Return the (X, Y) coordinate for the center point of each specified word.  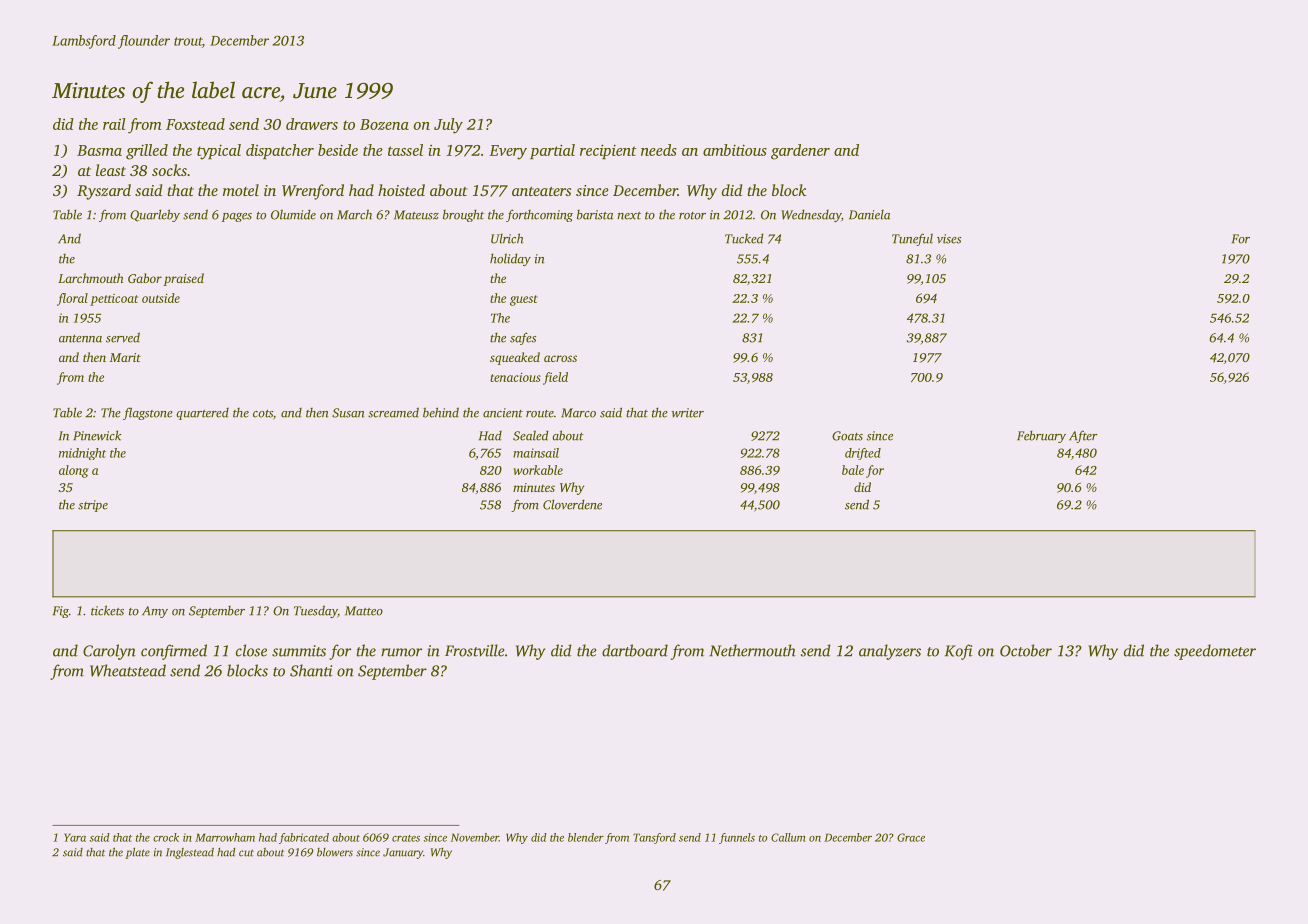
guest (524, 300)
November (475, 837)
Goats (847, 436)
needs (659, 150)
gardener (800, 152)
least (111, 170)
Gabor (145, 278)
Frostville (475, 650)
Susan (348, 413)
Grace (911, 837)
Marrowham (225, 837)
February (1041, 436)
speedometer (1215, 652)
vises (949, 239)
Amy (155, 612)
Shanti (311, 670)
